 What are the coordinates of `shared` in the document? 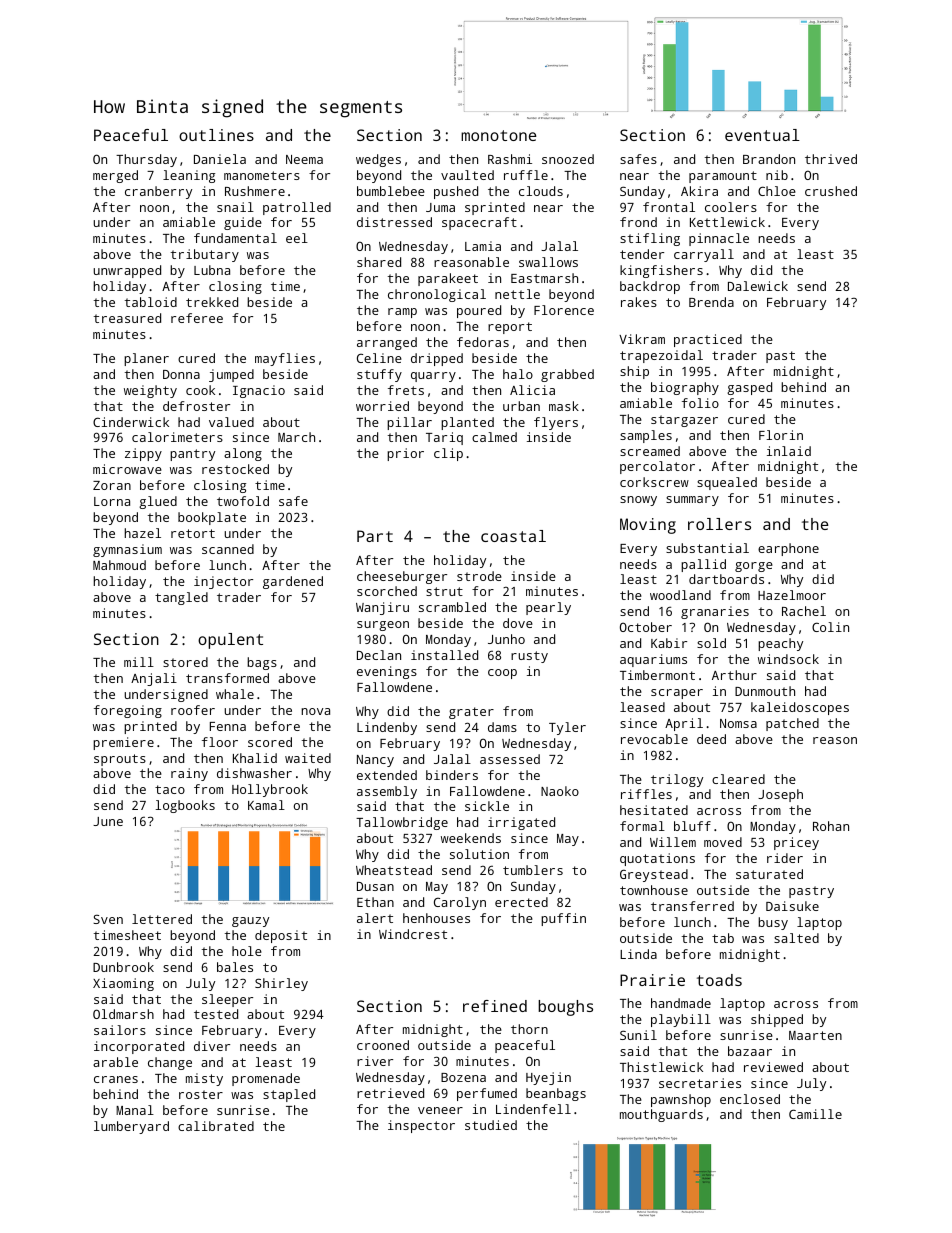 It's located at (379, 262).
